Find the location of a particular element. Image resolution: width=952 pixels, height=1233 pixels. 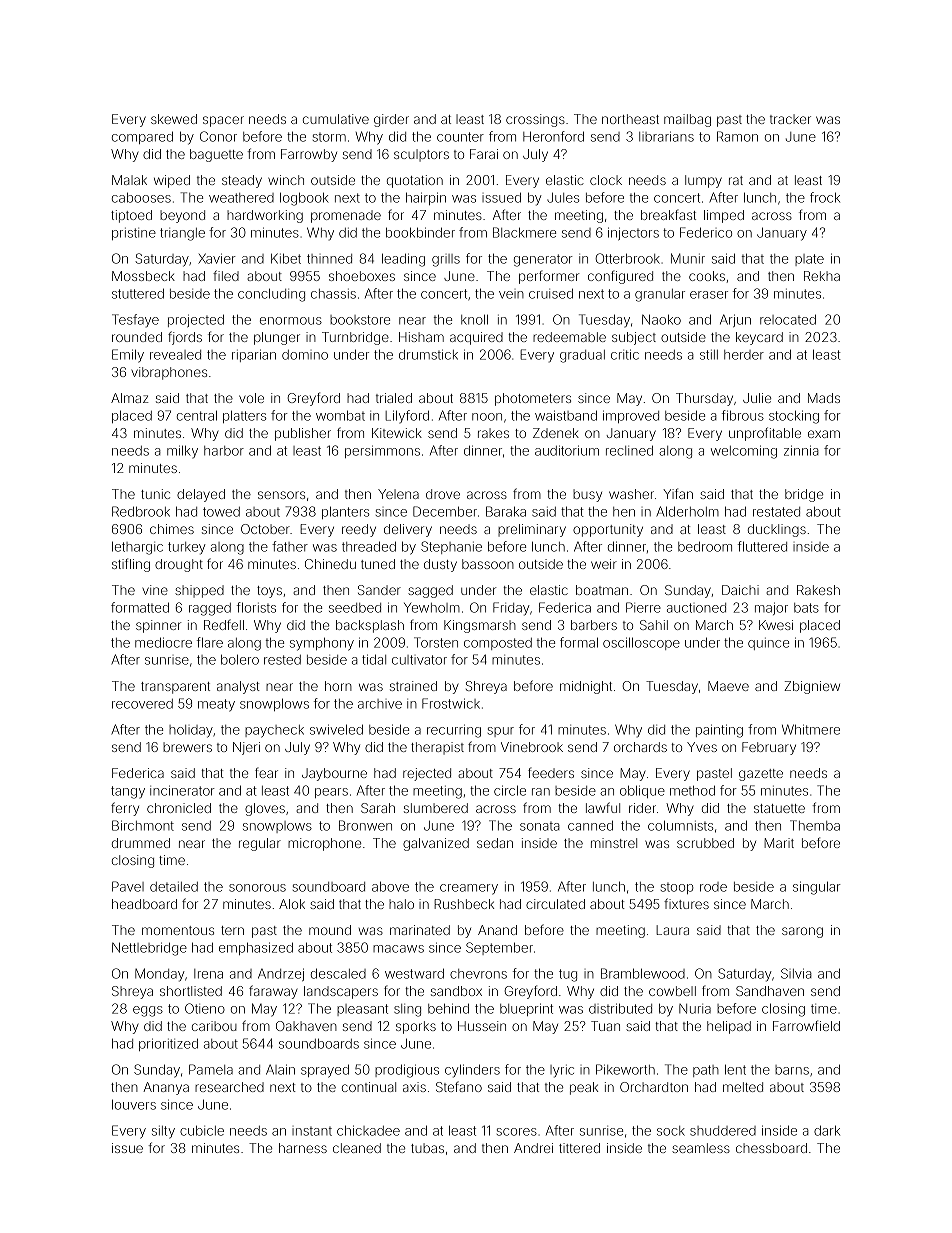

chassis is located at coordinates (333, 294).
